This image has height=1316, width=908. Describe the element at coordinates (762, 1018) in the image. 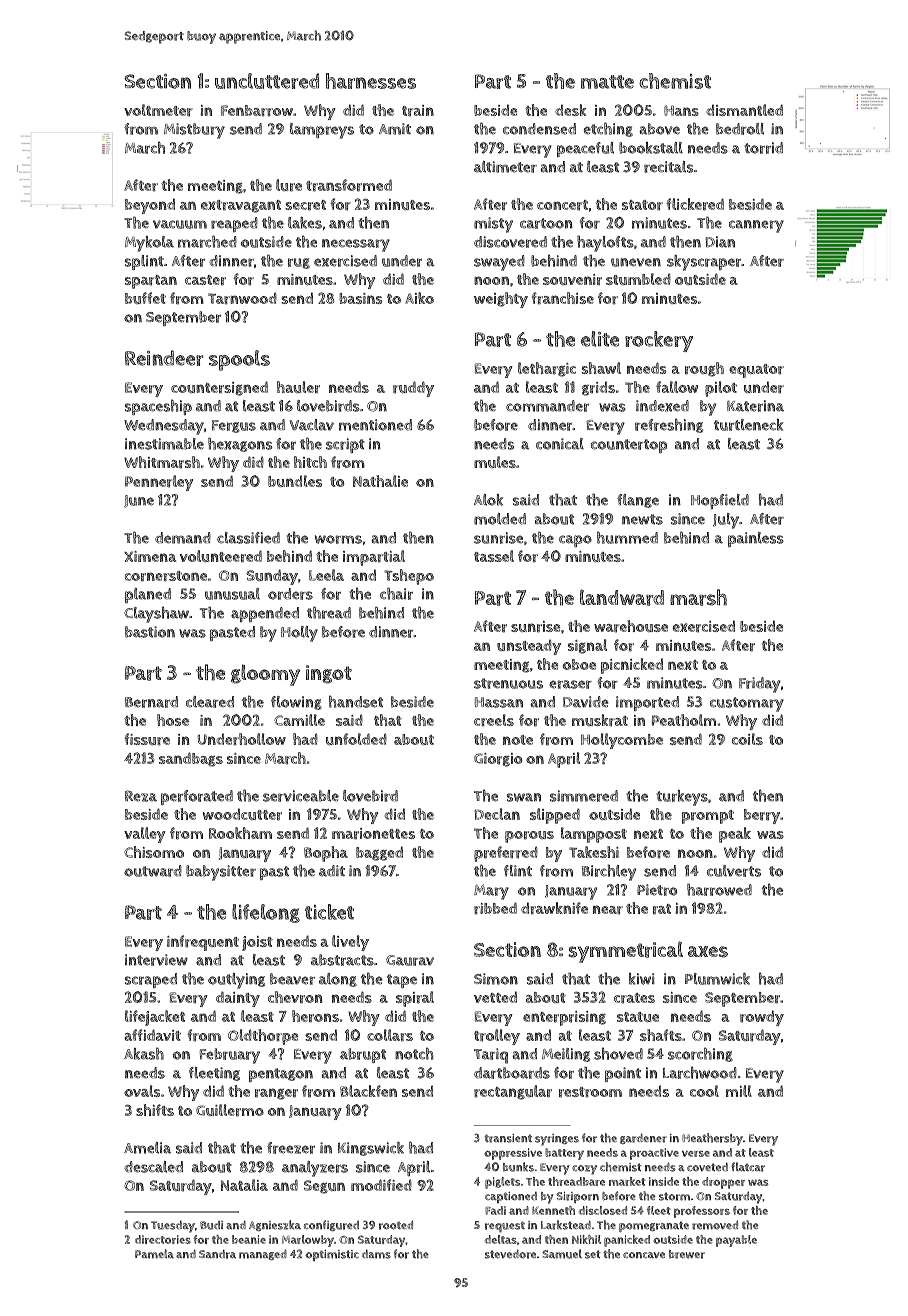

I see `rowdy` at that location.
